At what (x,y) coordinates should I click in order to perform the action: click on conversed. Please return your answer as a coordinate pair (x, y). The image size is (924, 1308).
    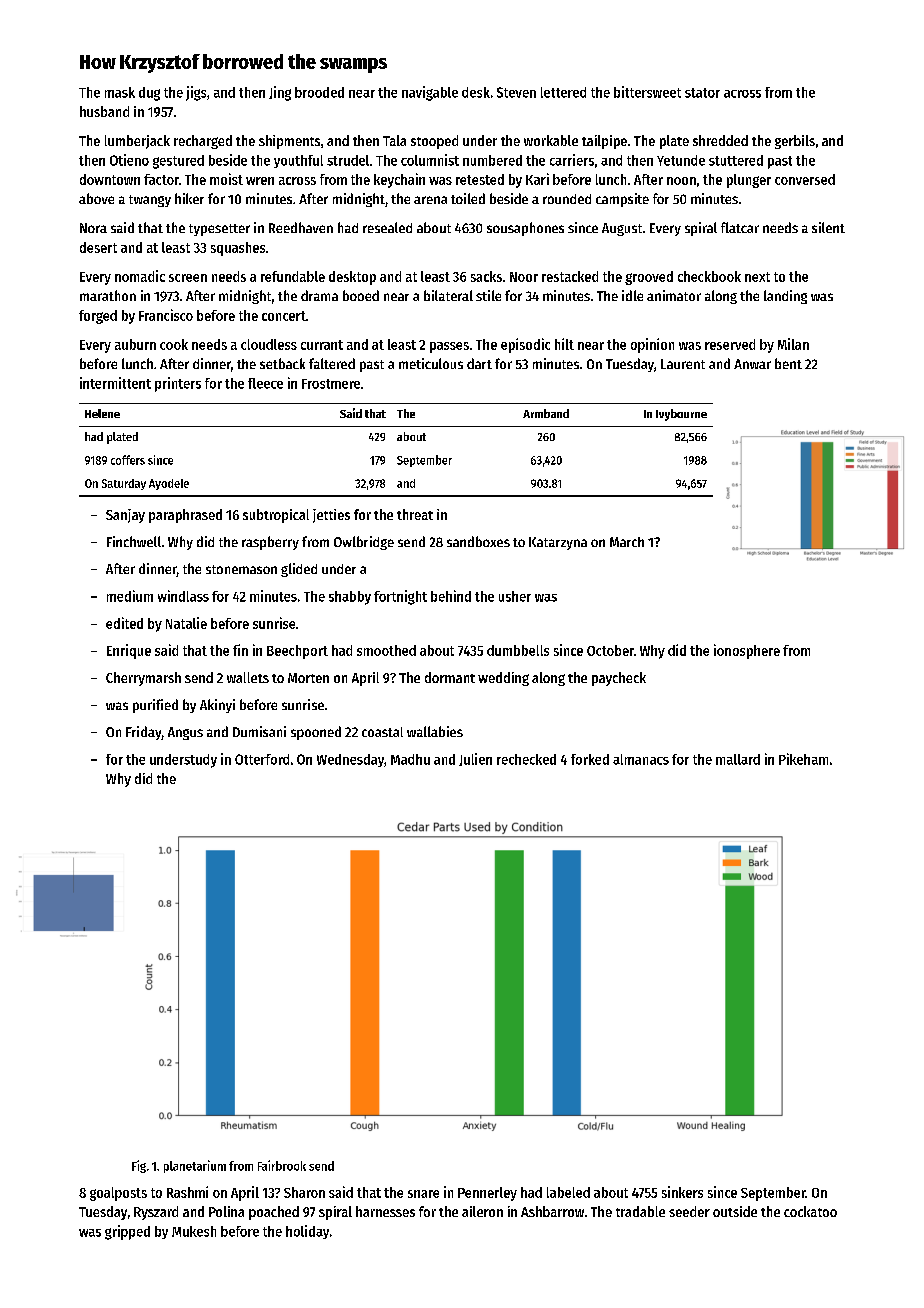
    Looking at the image, I should click on (805, 179).
